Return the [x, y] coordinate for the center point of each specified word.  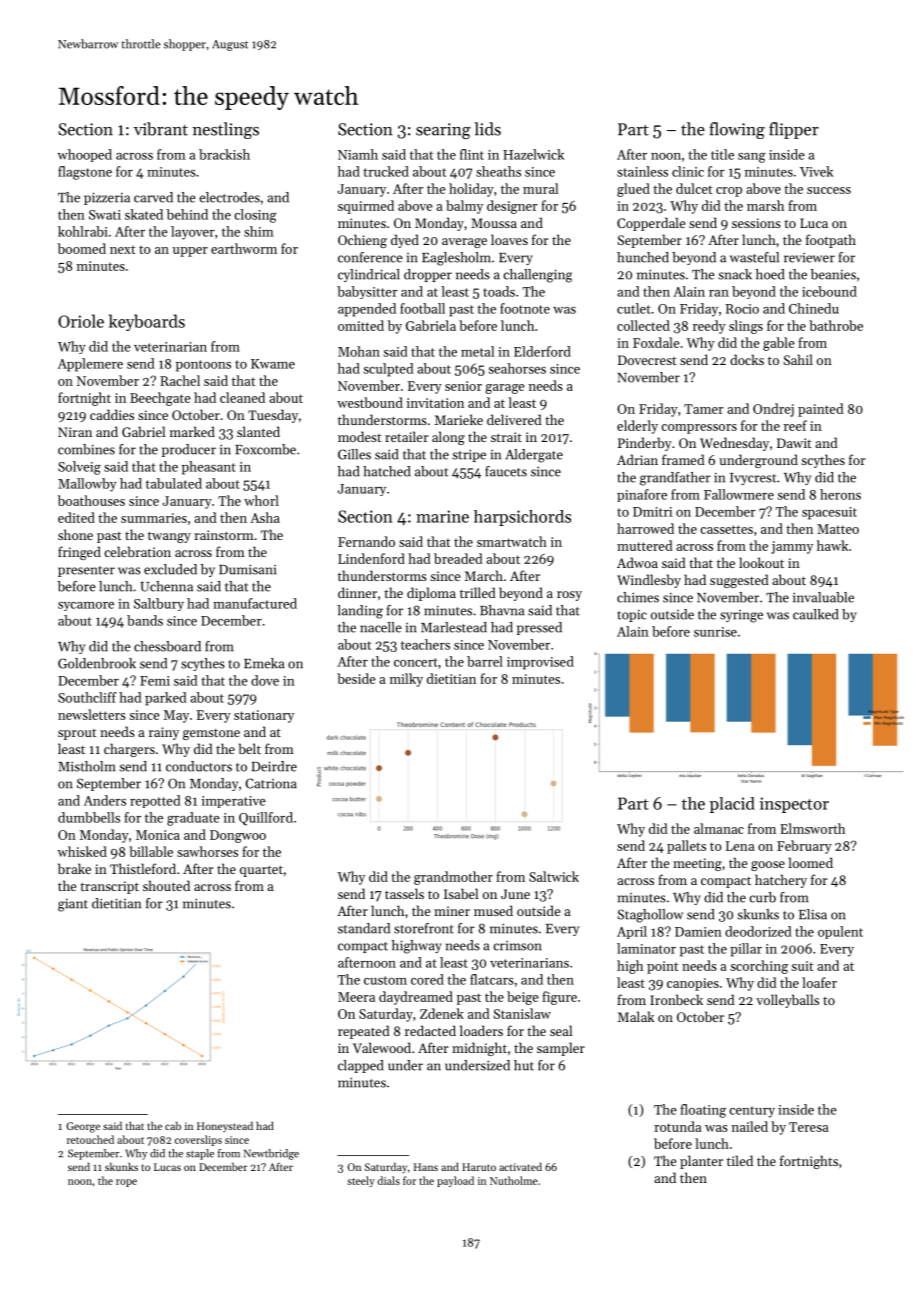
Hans [426, 1167]
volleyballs [787, 1001]
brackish [224, 154]
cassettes [726, 529]
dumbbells [89, 817]
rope [126, 1183]
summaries [154, 518]
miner [452, 911]
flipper [794, 130]
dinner [357, 592]
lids [487, 129]
